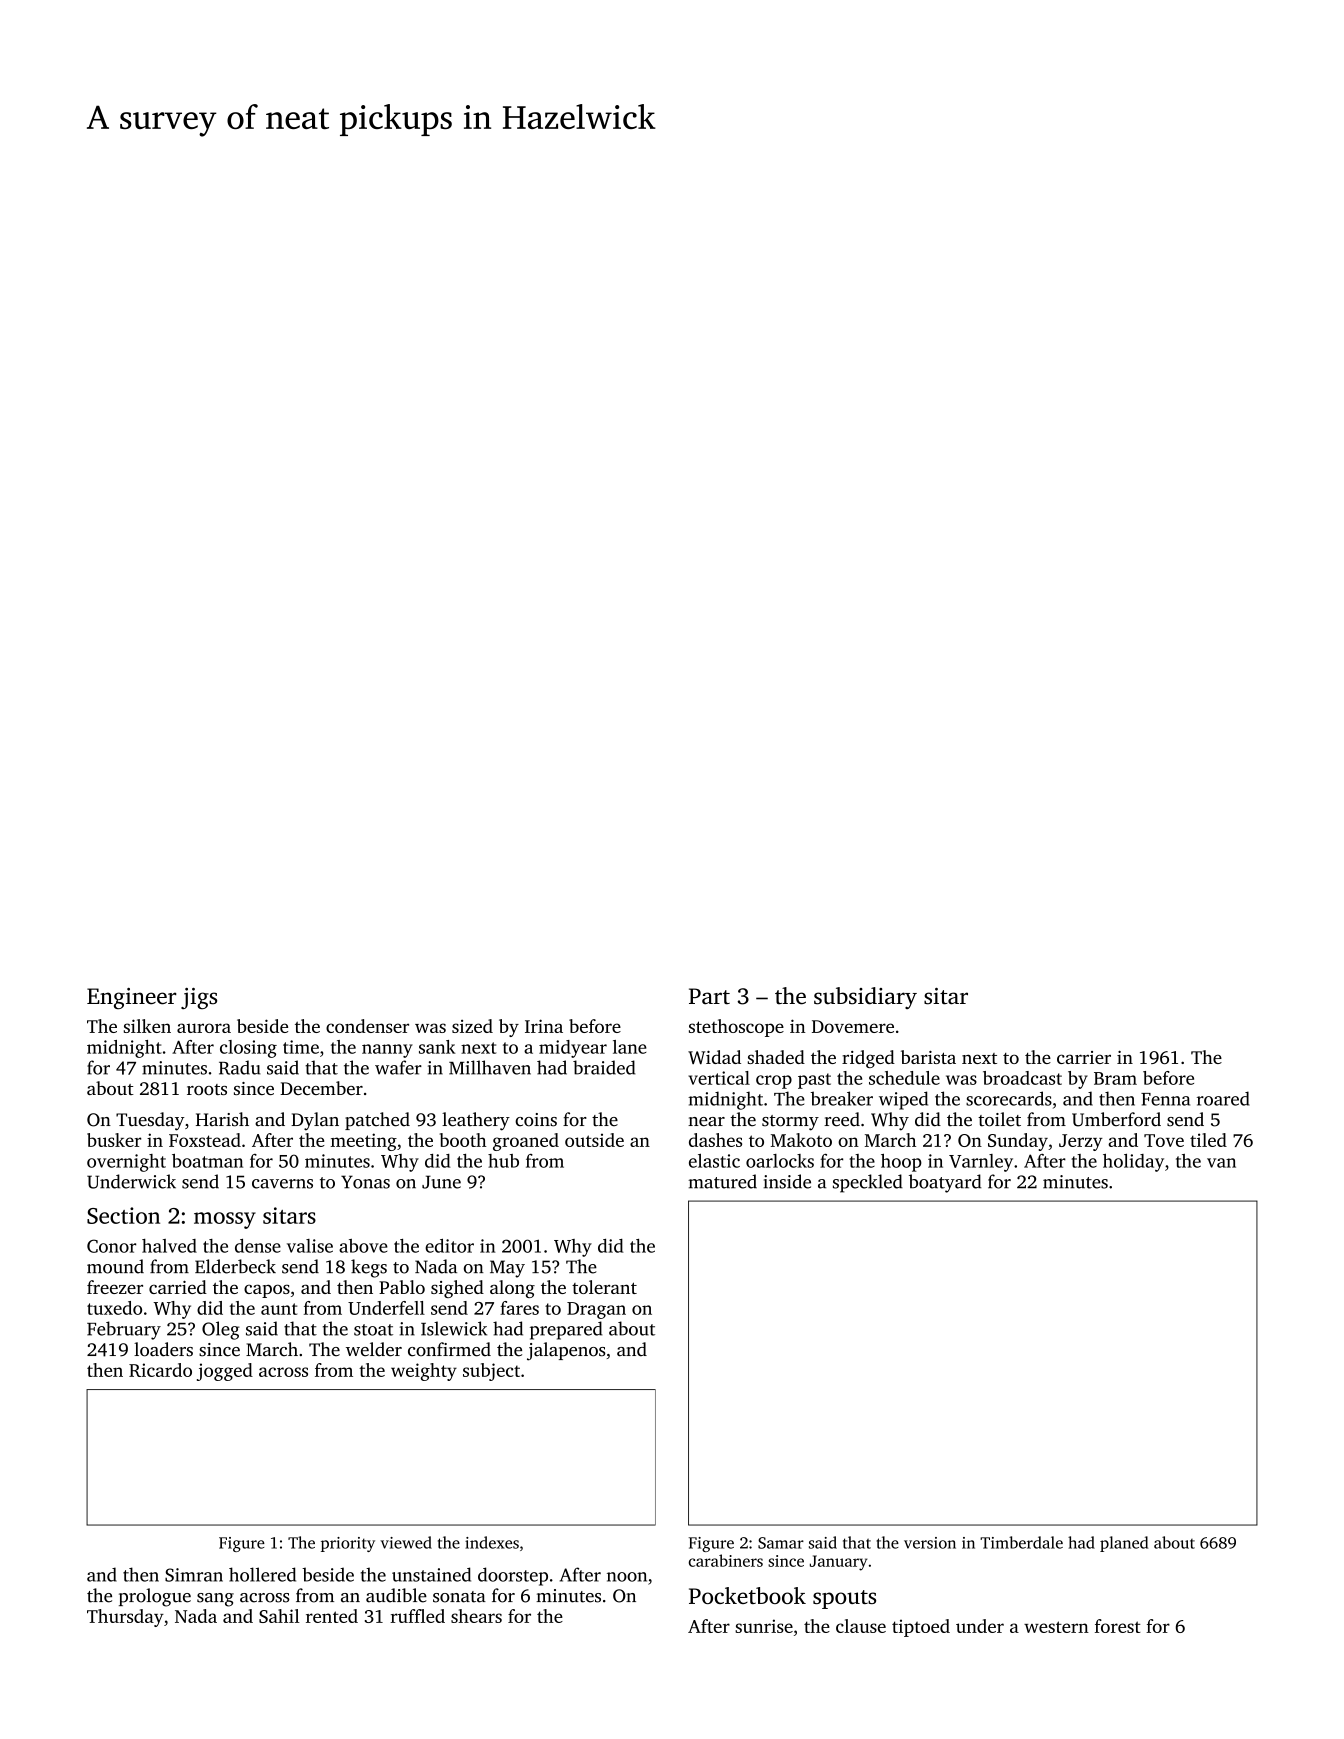  What do you see at coordinates (332, 1616) in the page?
I see `rented` at bounding box center [332, 1616].
